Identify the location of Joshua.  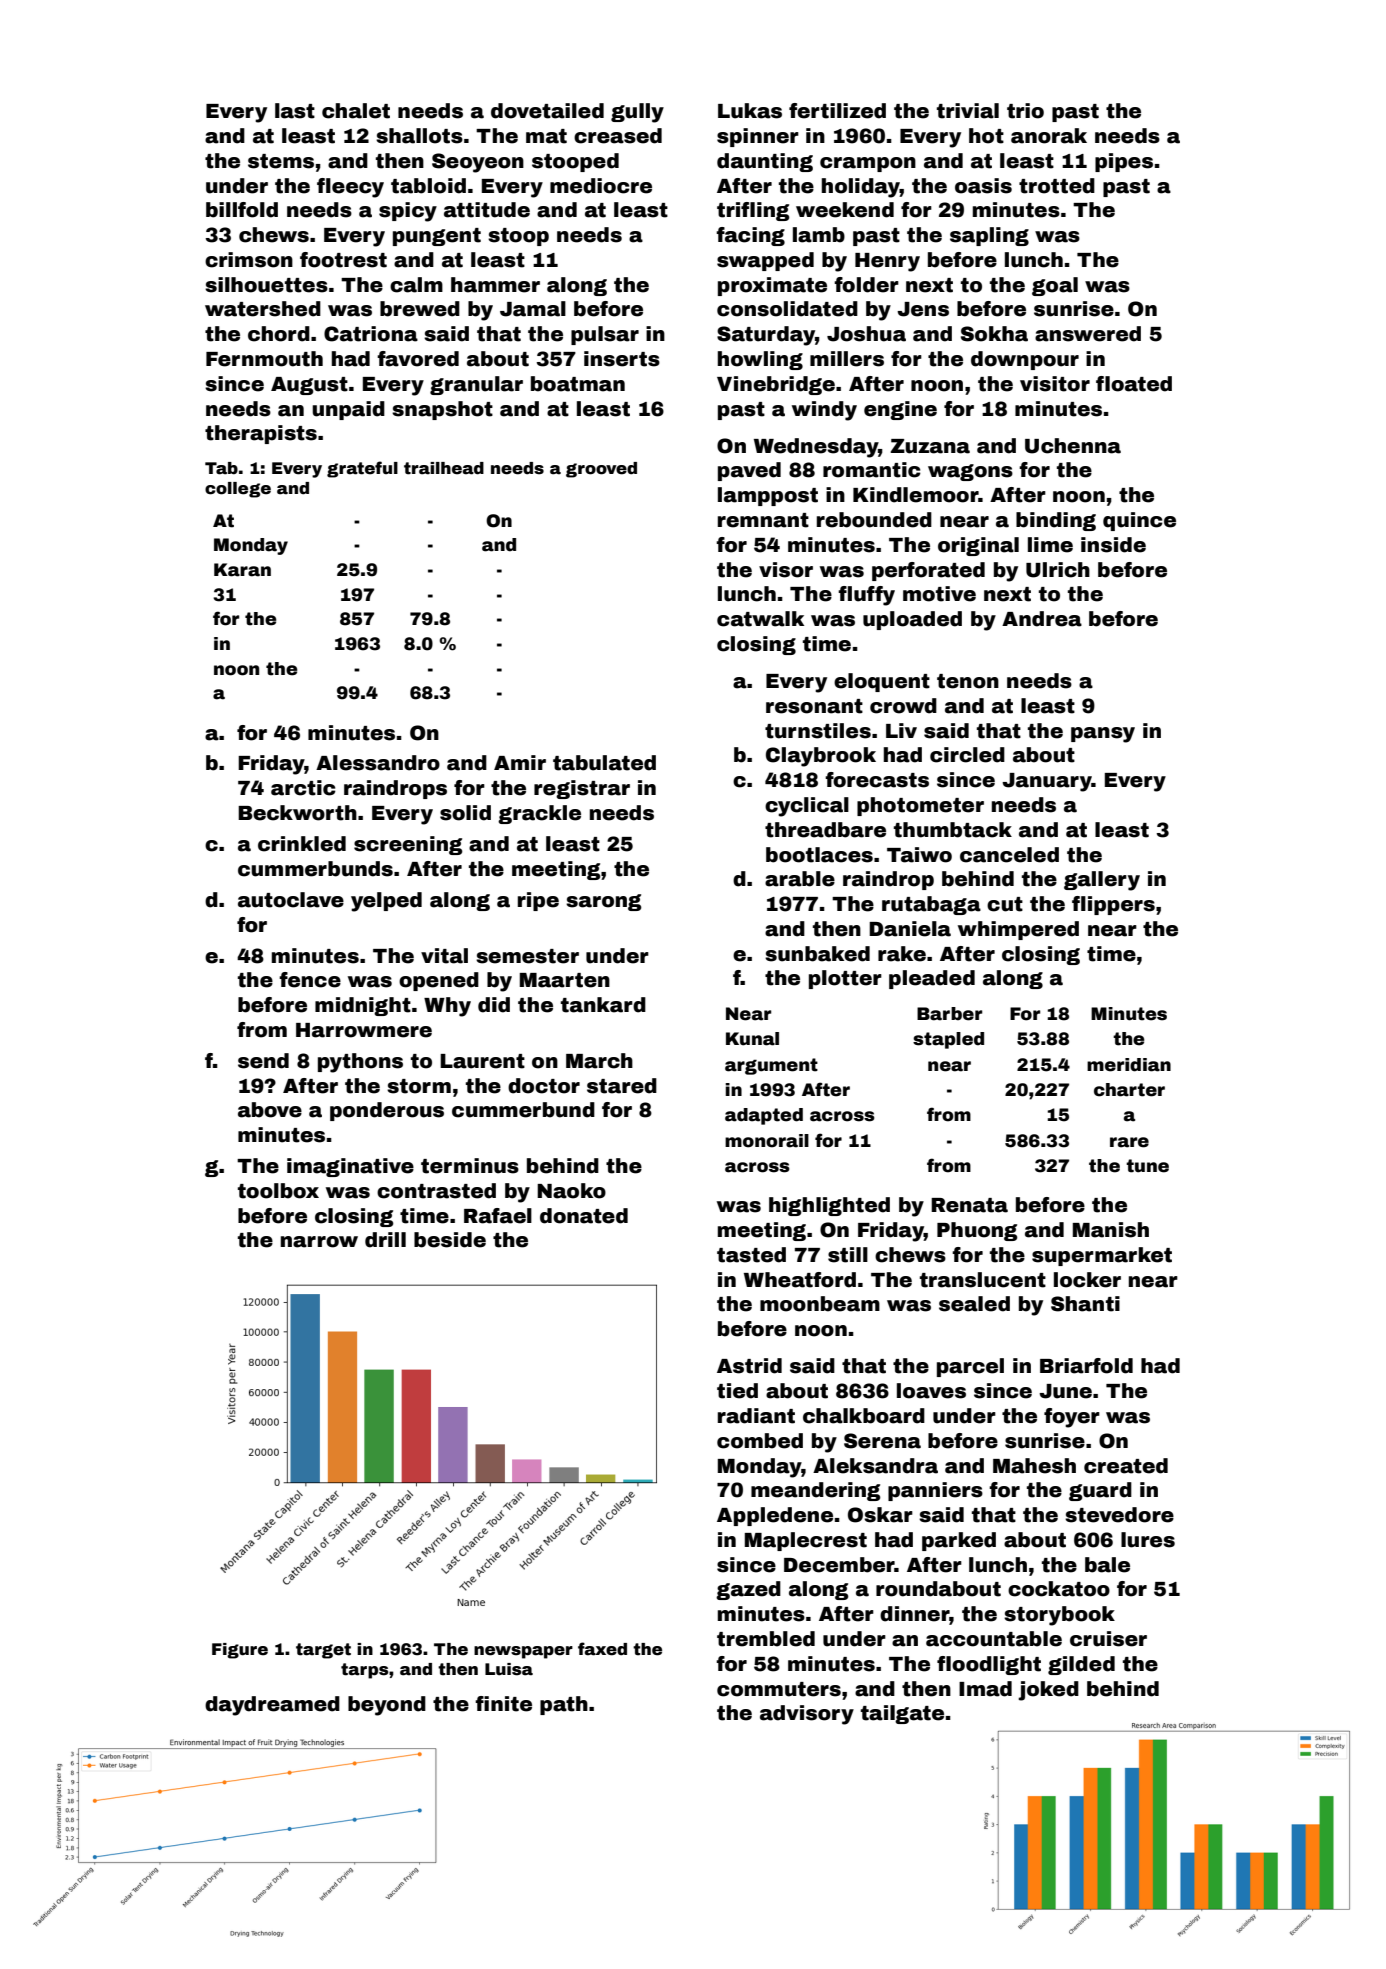
(866, 334).
